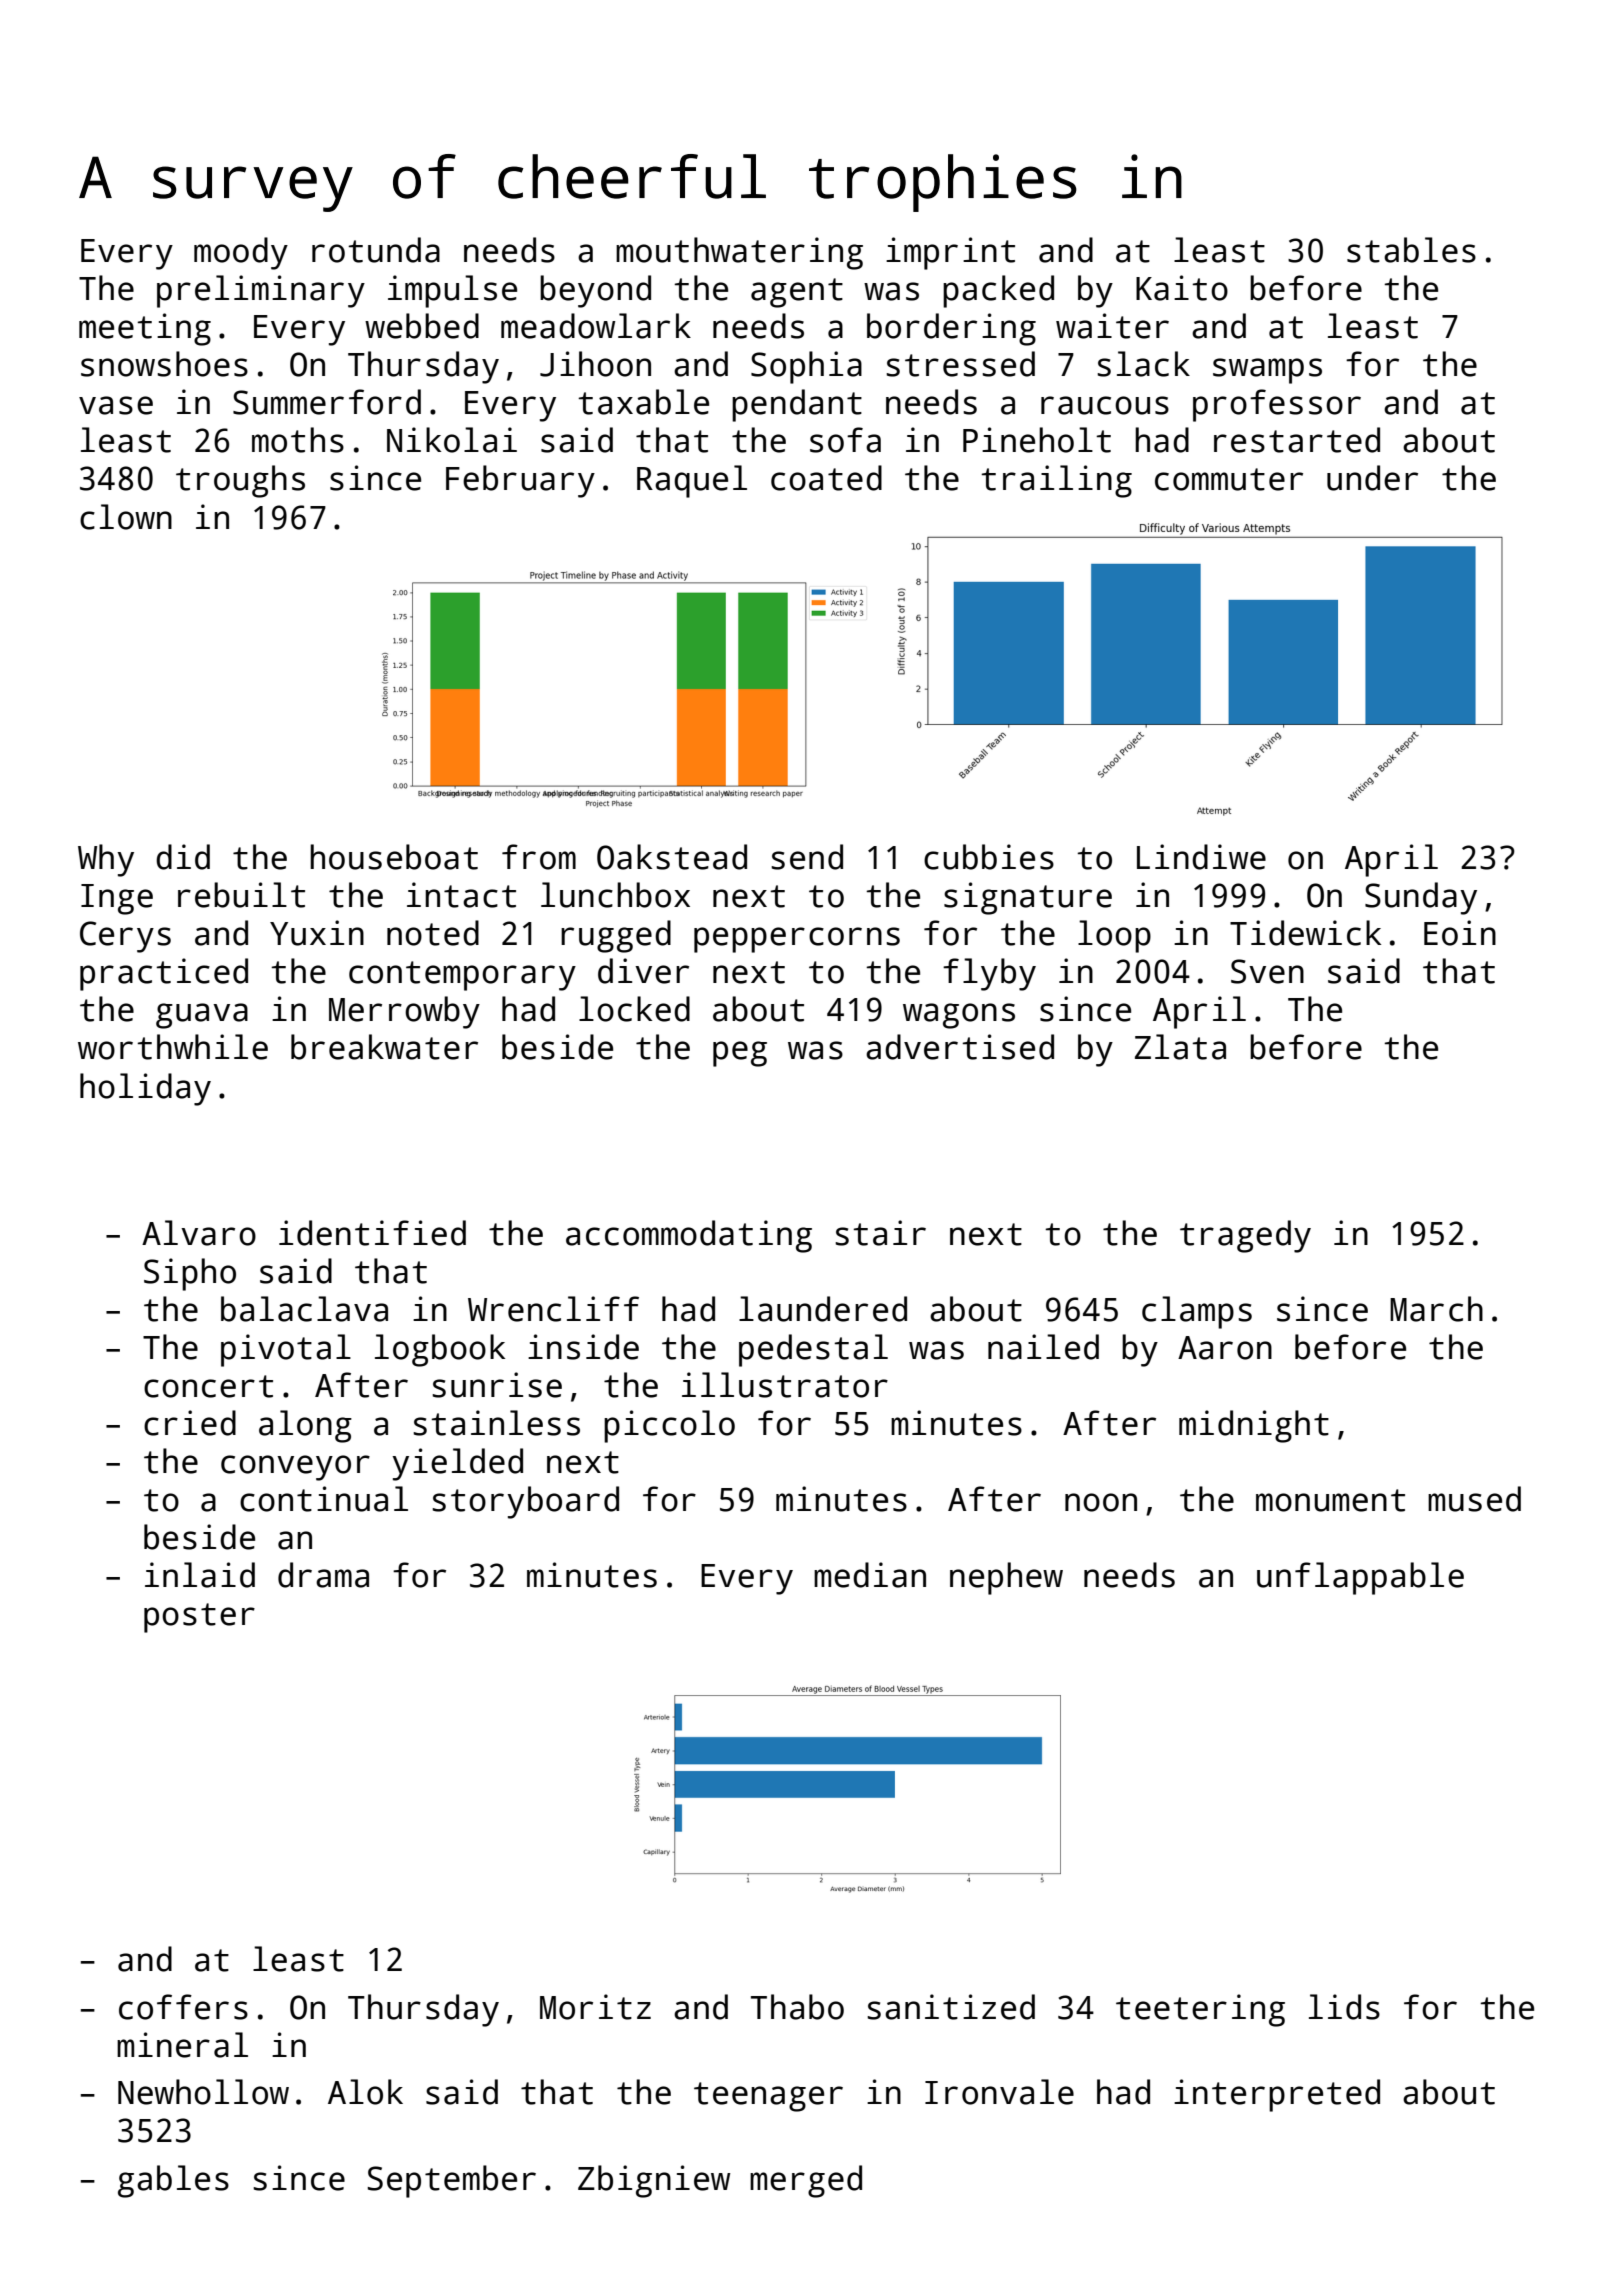  I want to click on Yuxin, so click(317, 933).
